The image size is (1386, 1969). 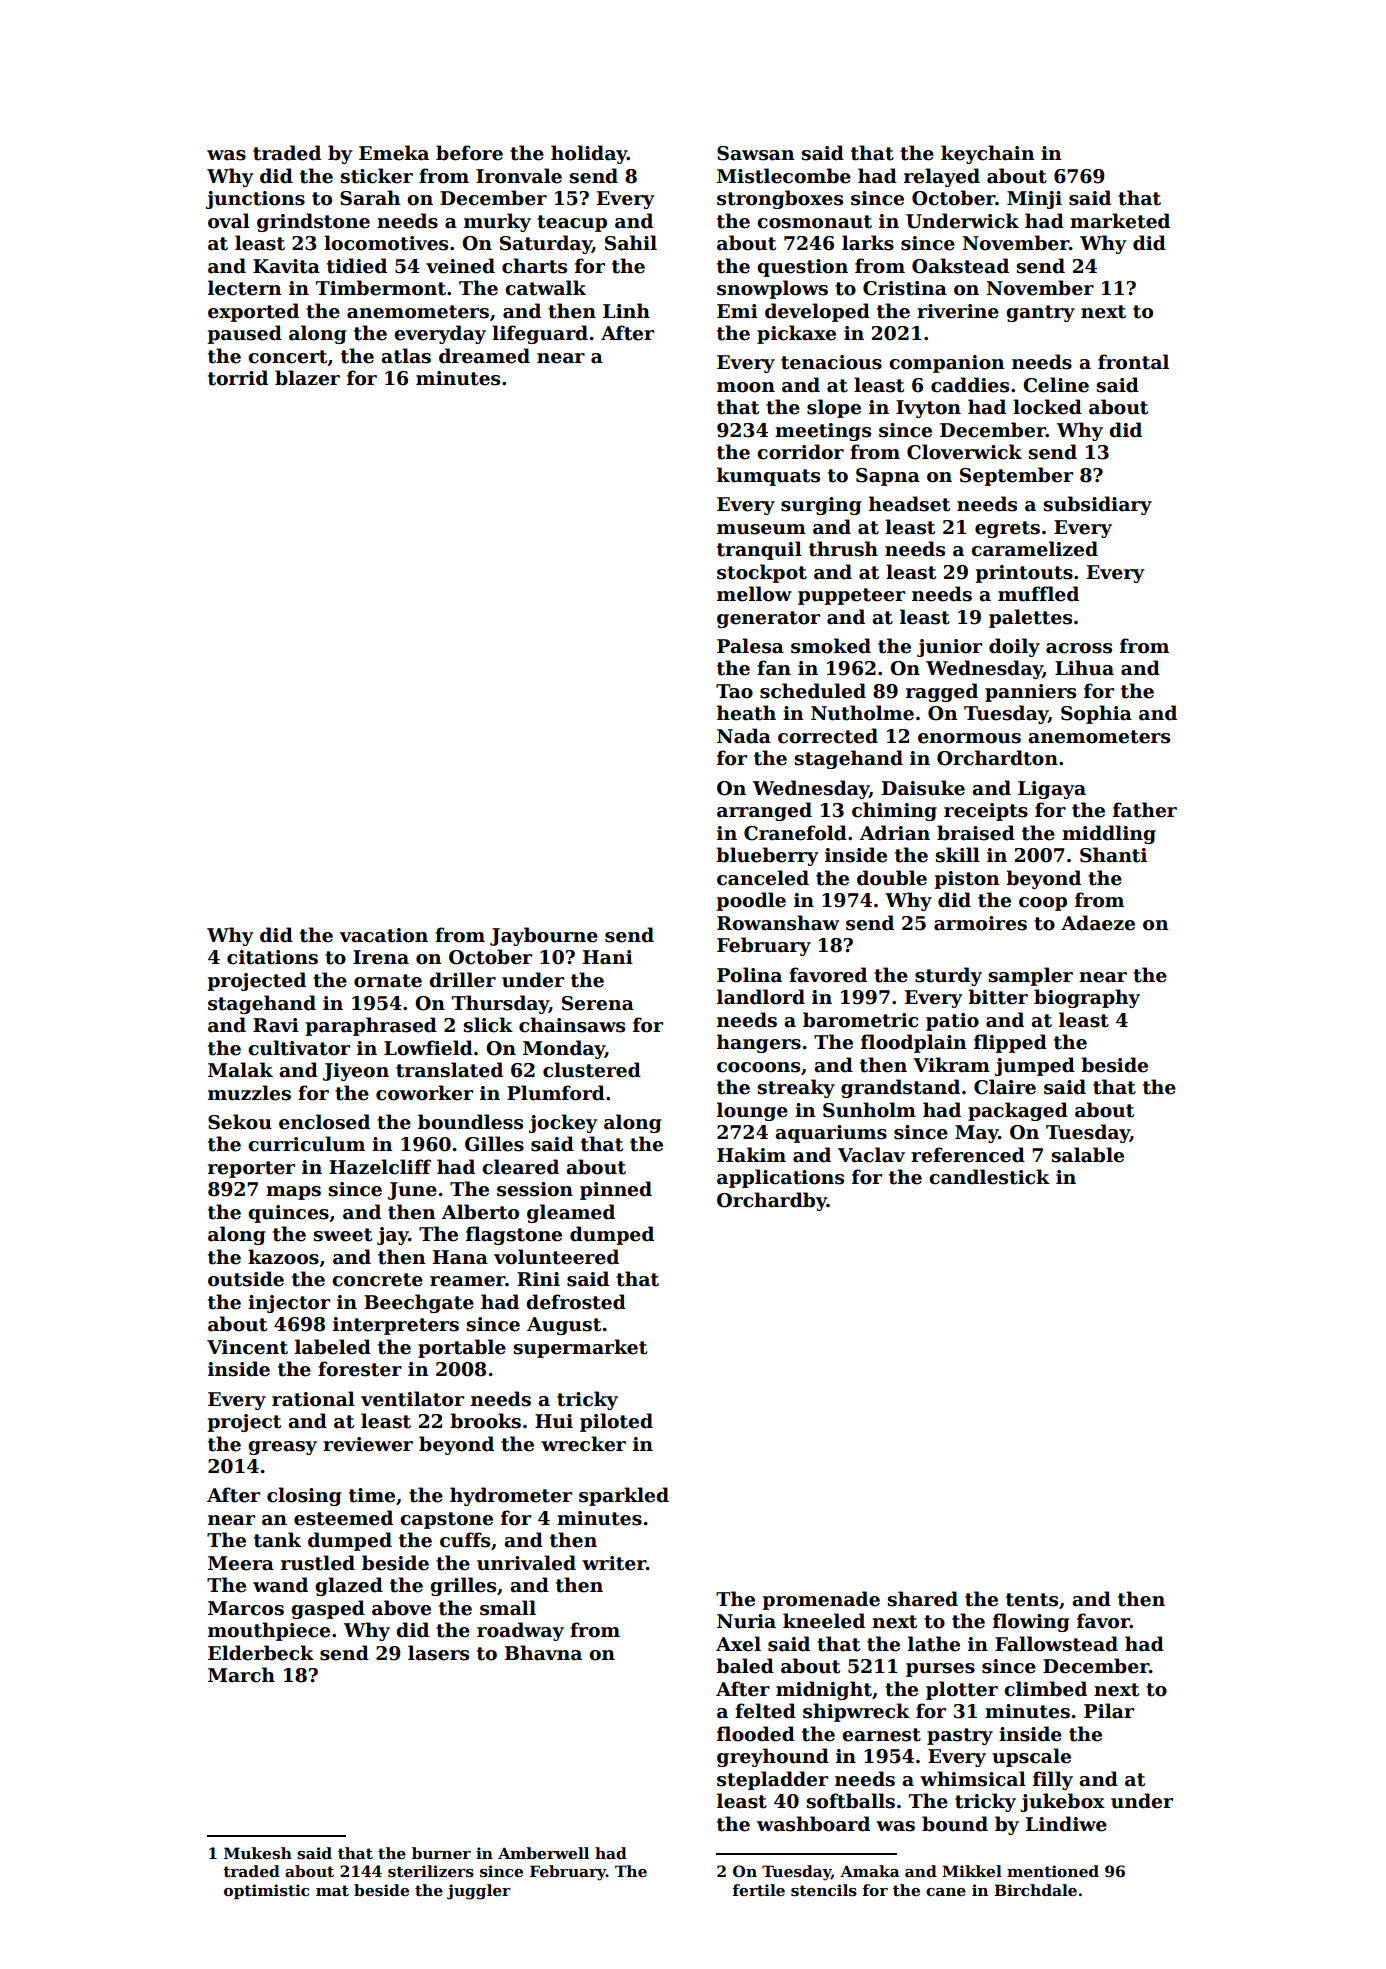 What do you see at coordinates (266, 1891) in the image?
I see `optimistic` at bounding box center [266, 1891].
